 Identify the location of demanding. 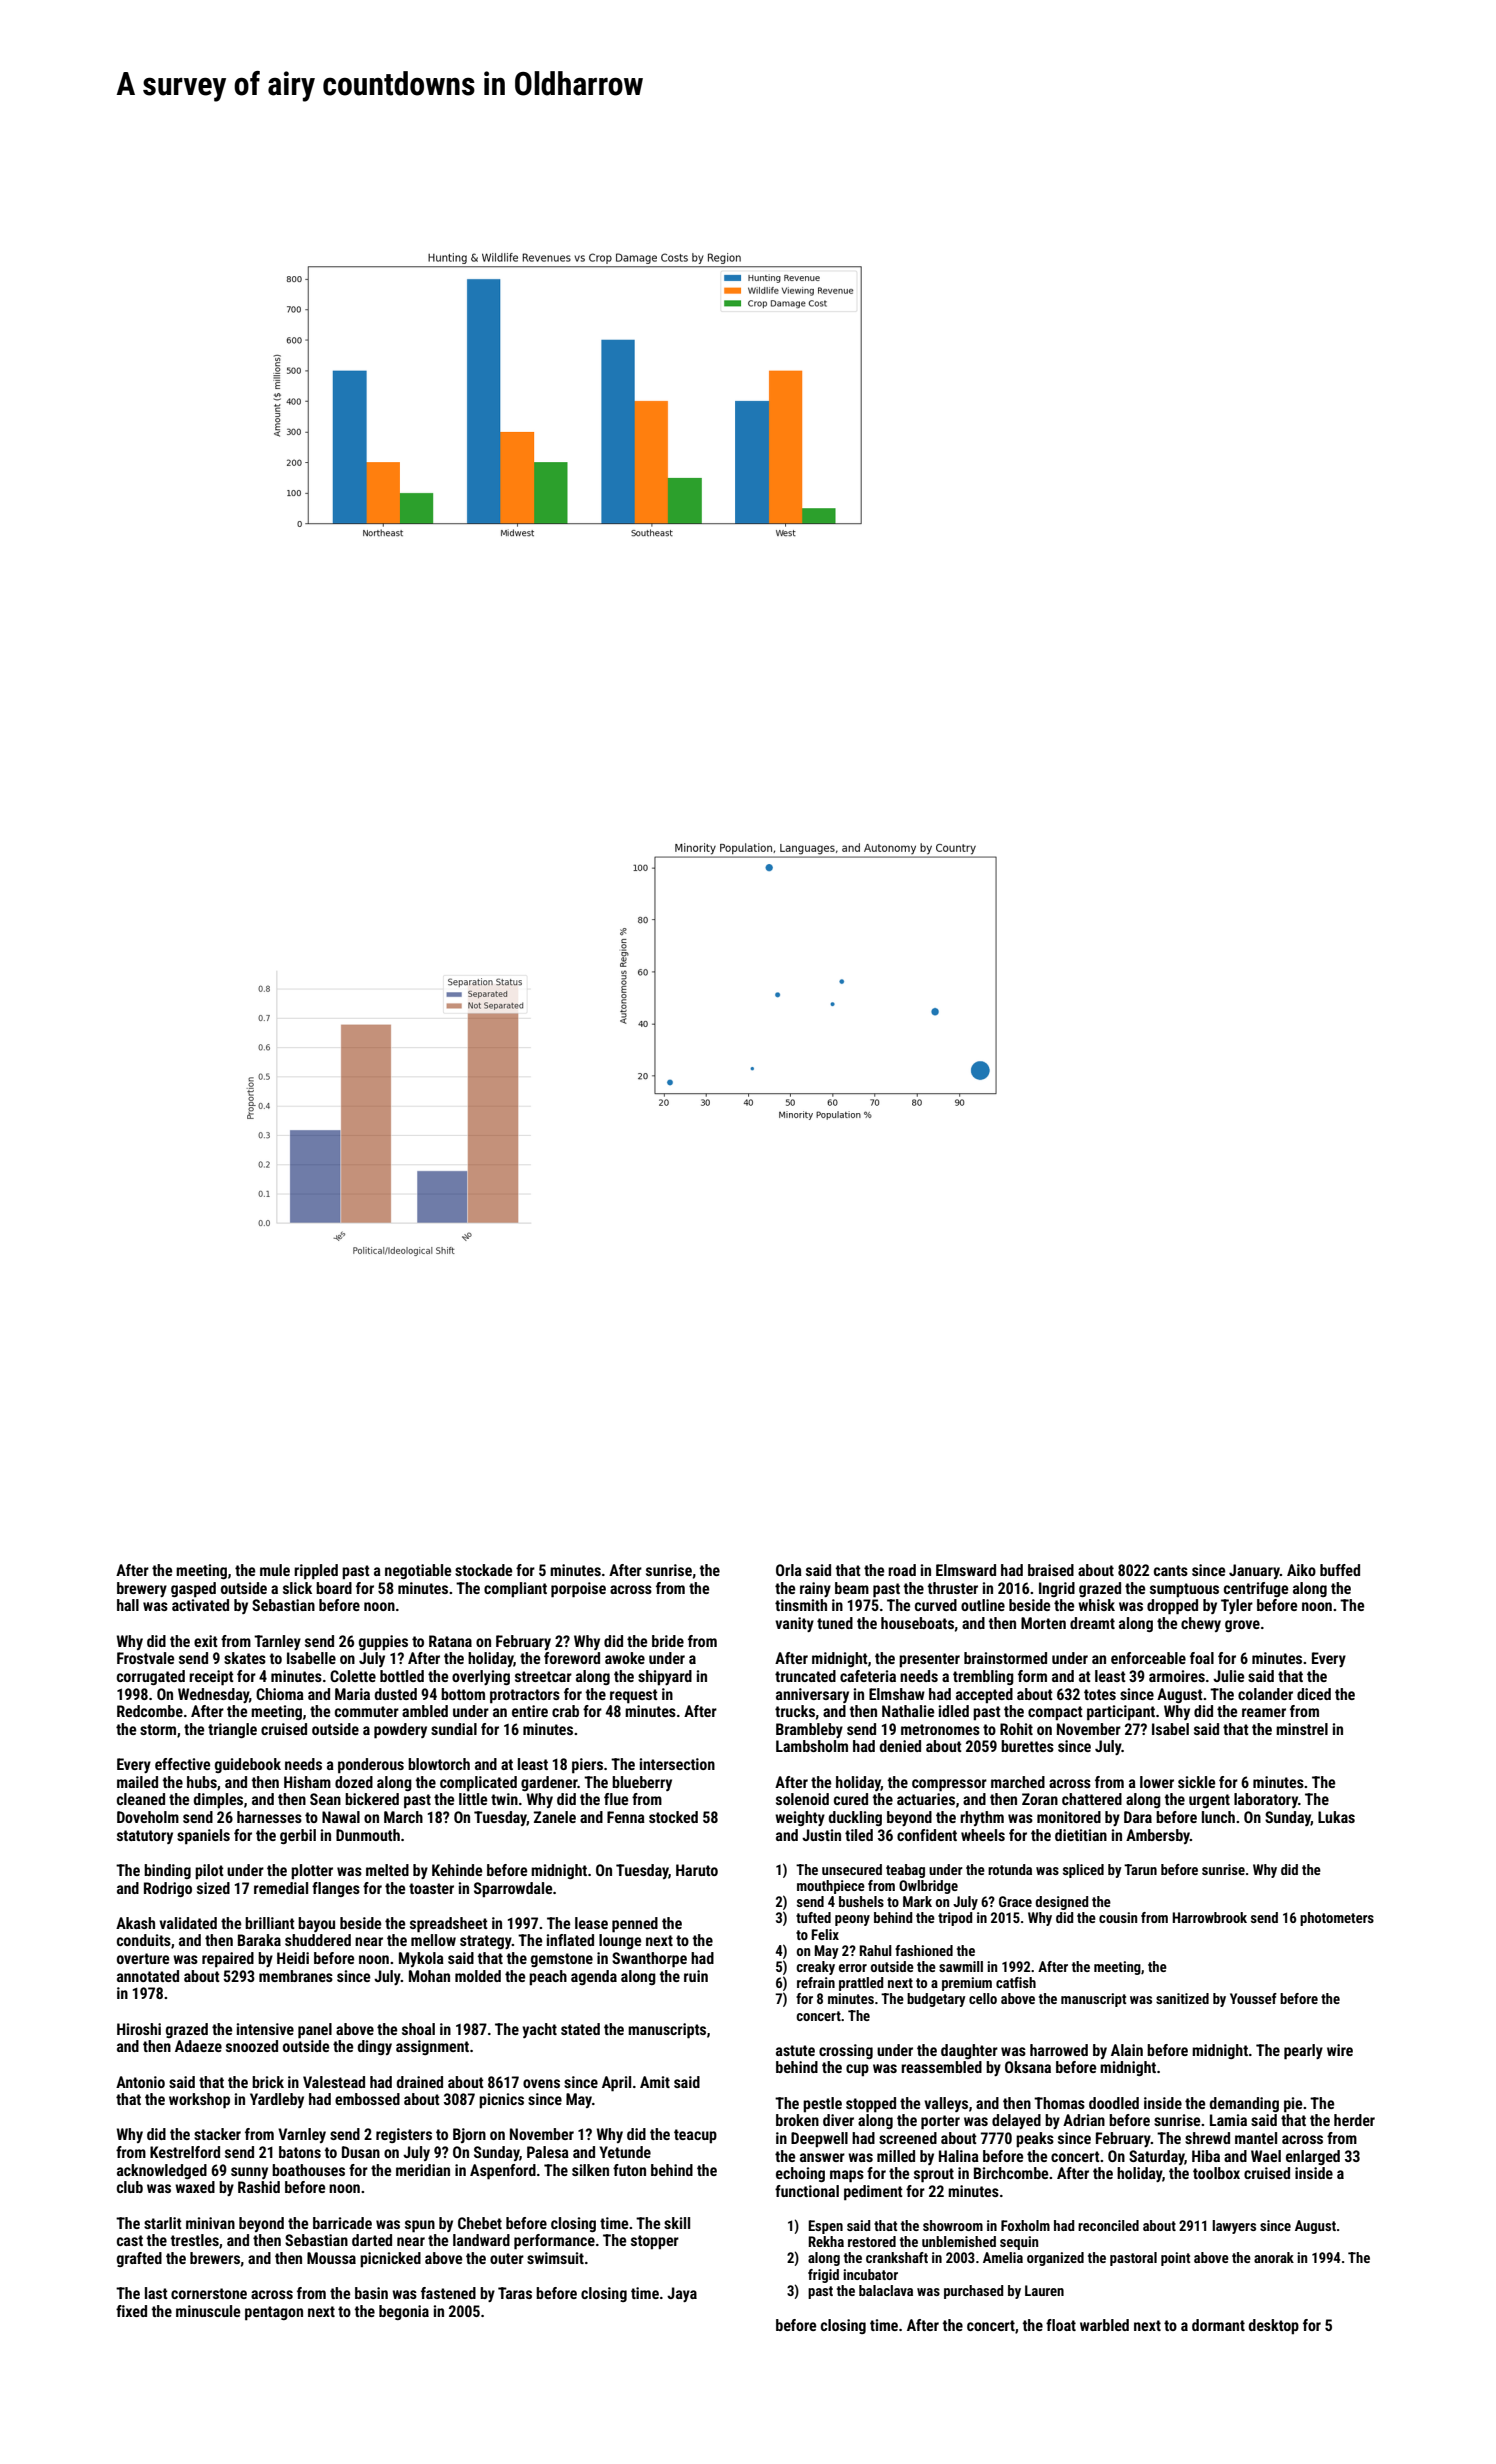
(1244, 2104).
